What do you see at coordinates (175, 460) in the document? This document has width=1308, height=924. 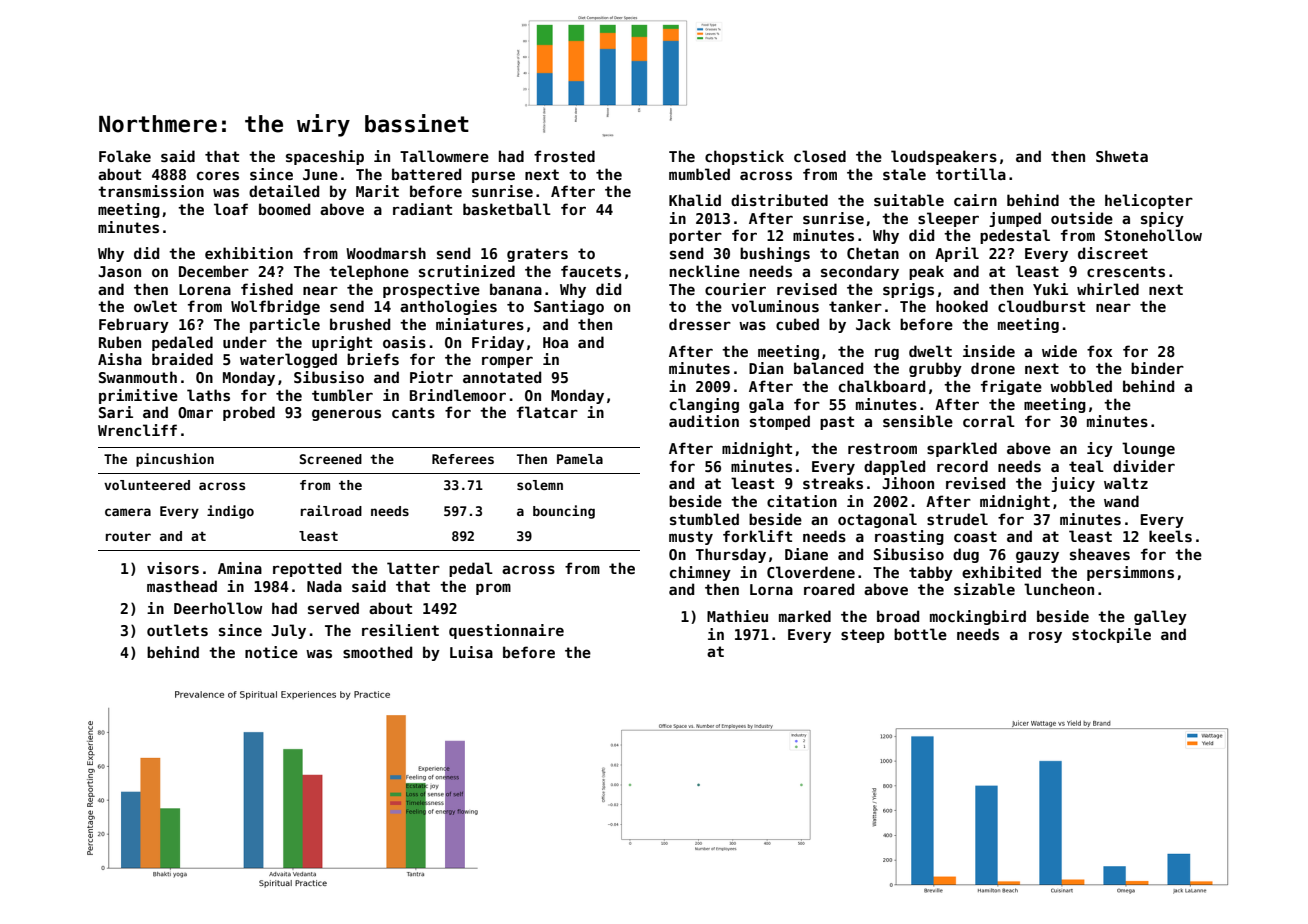 I see `pincushion` at bounding box center [175, 460].
